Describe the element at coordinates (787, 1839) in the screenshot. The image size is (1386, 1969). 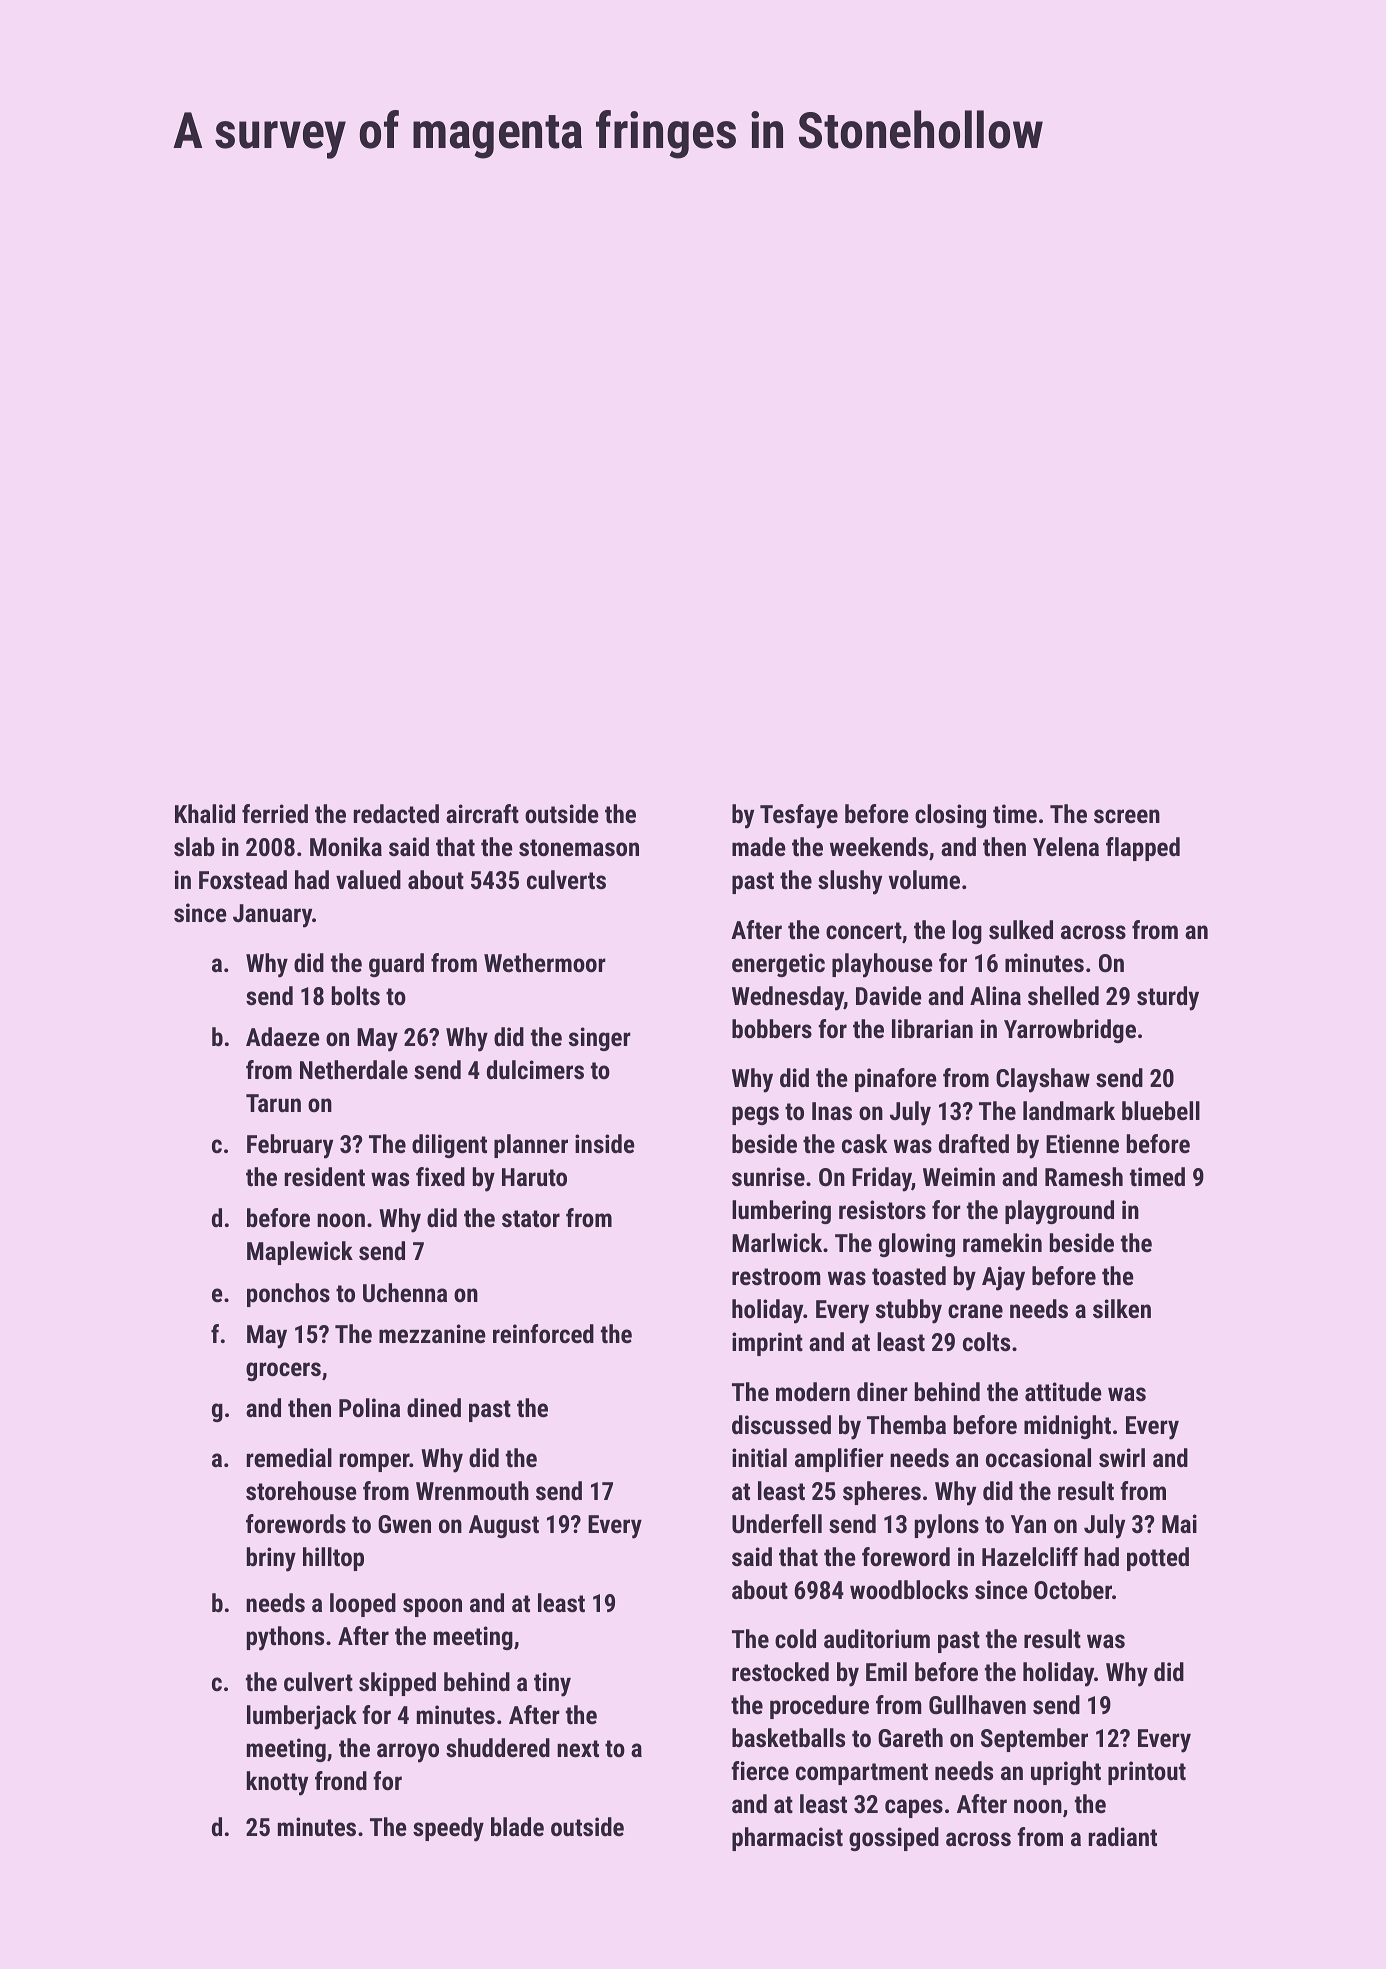
I see `pharmacist` at that location.
